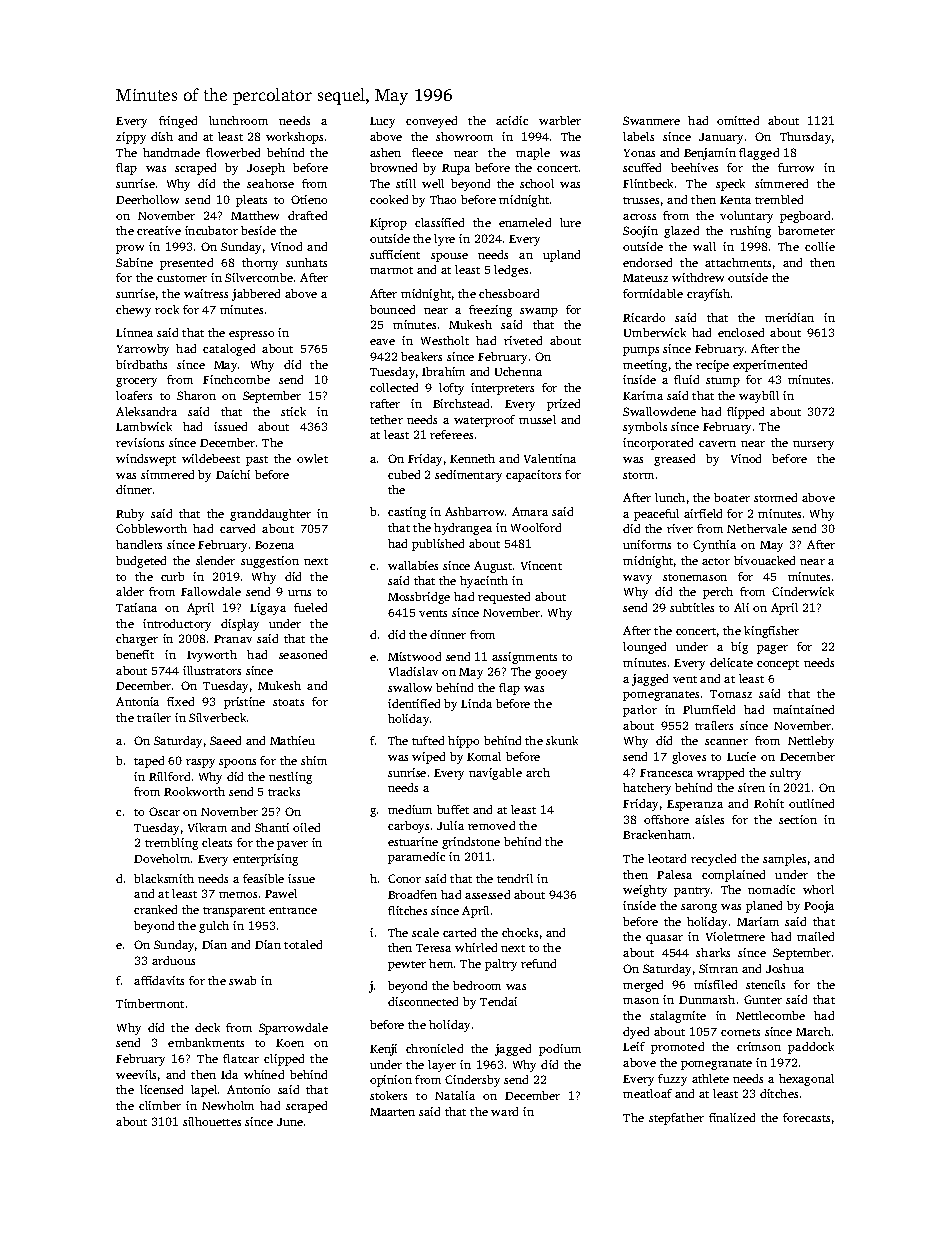 This document has height=1233, width=952. I want to click on June, so click(290, 1122).
